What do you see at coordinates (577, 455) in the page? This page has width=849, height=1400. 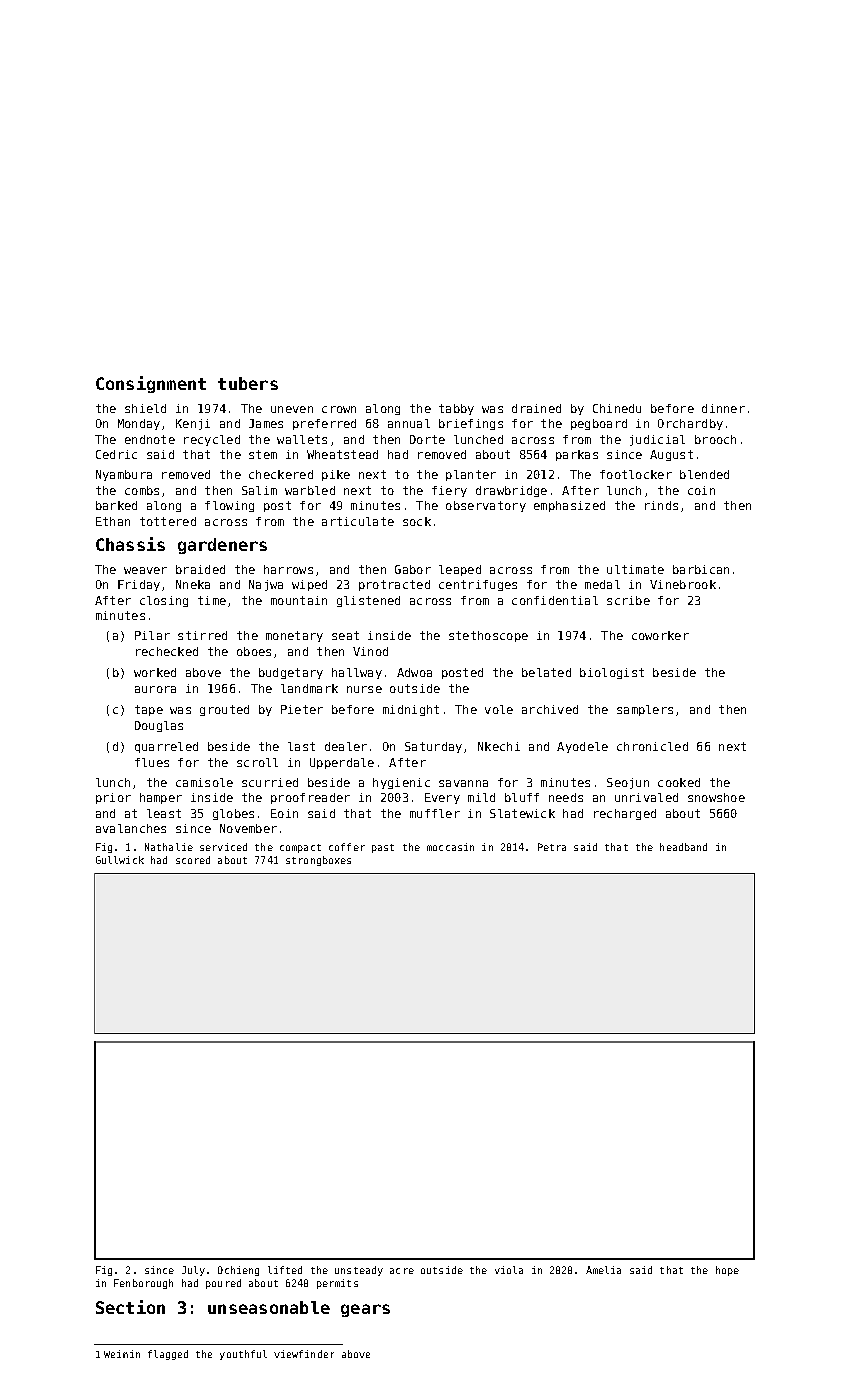 I see `parkas` at bounding box center [577, 455].
